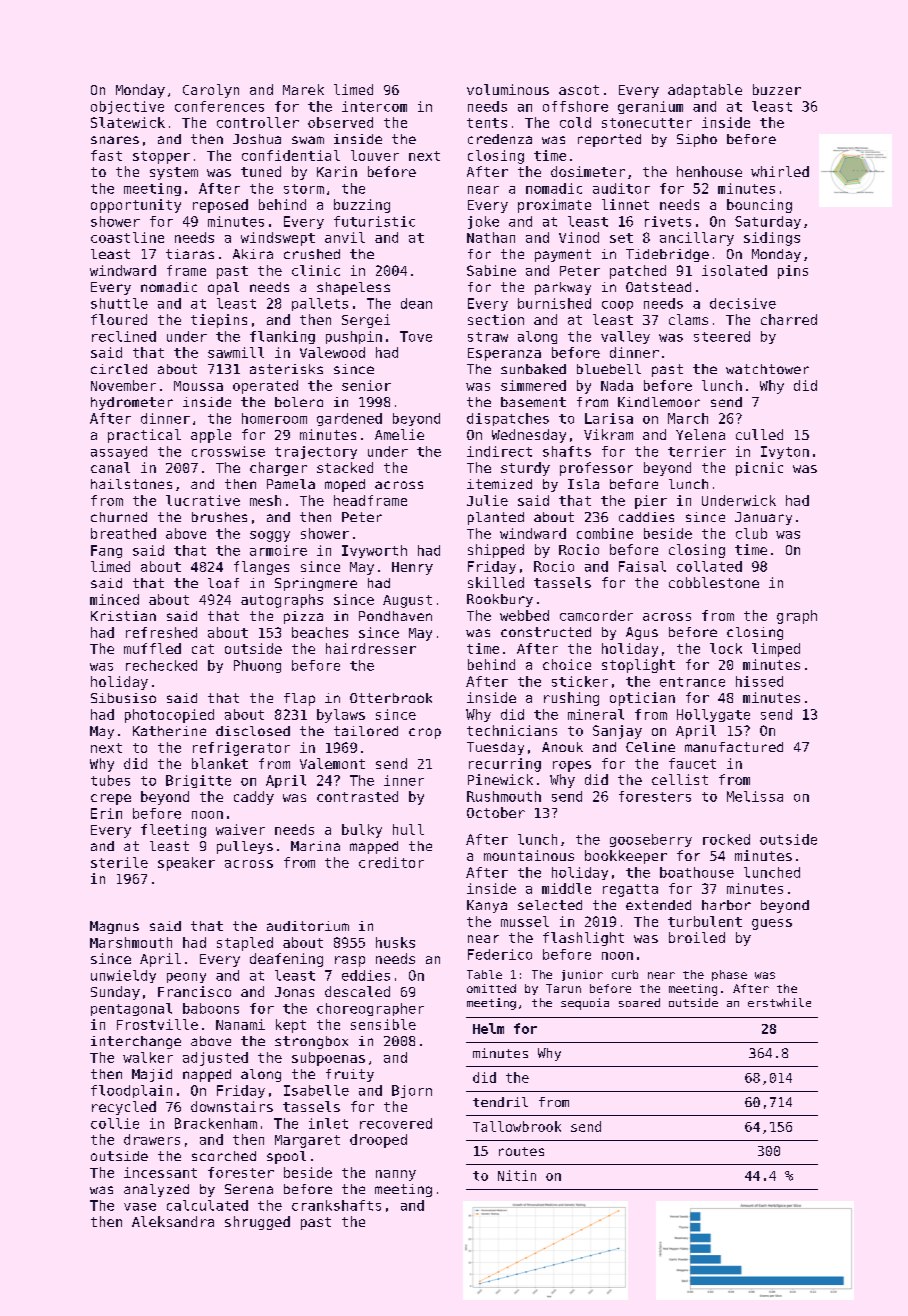  I want to click on objective, so click(127, 107).
